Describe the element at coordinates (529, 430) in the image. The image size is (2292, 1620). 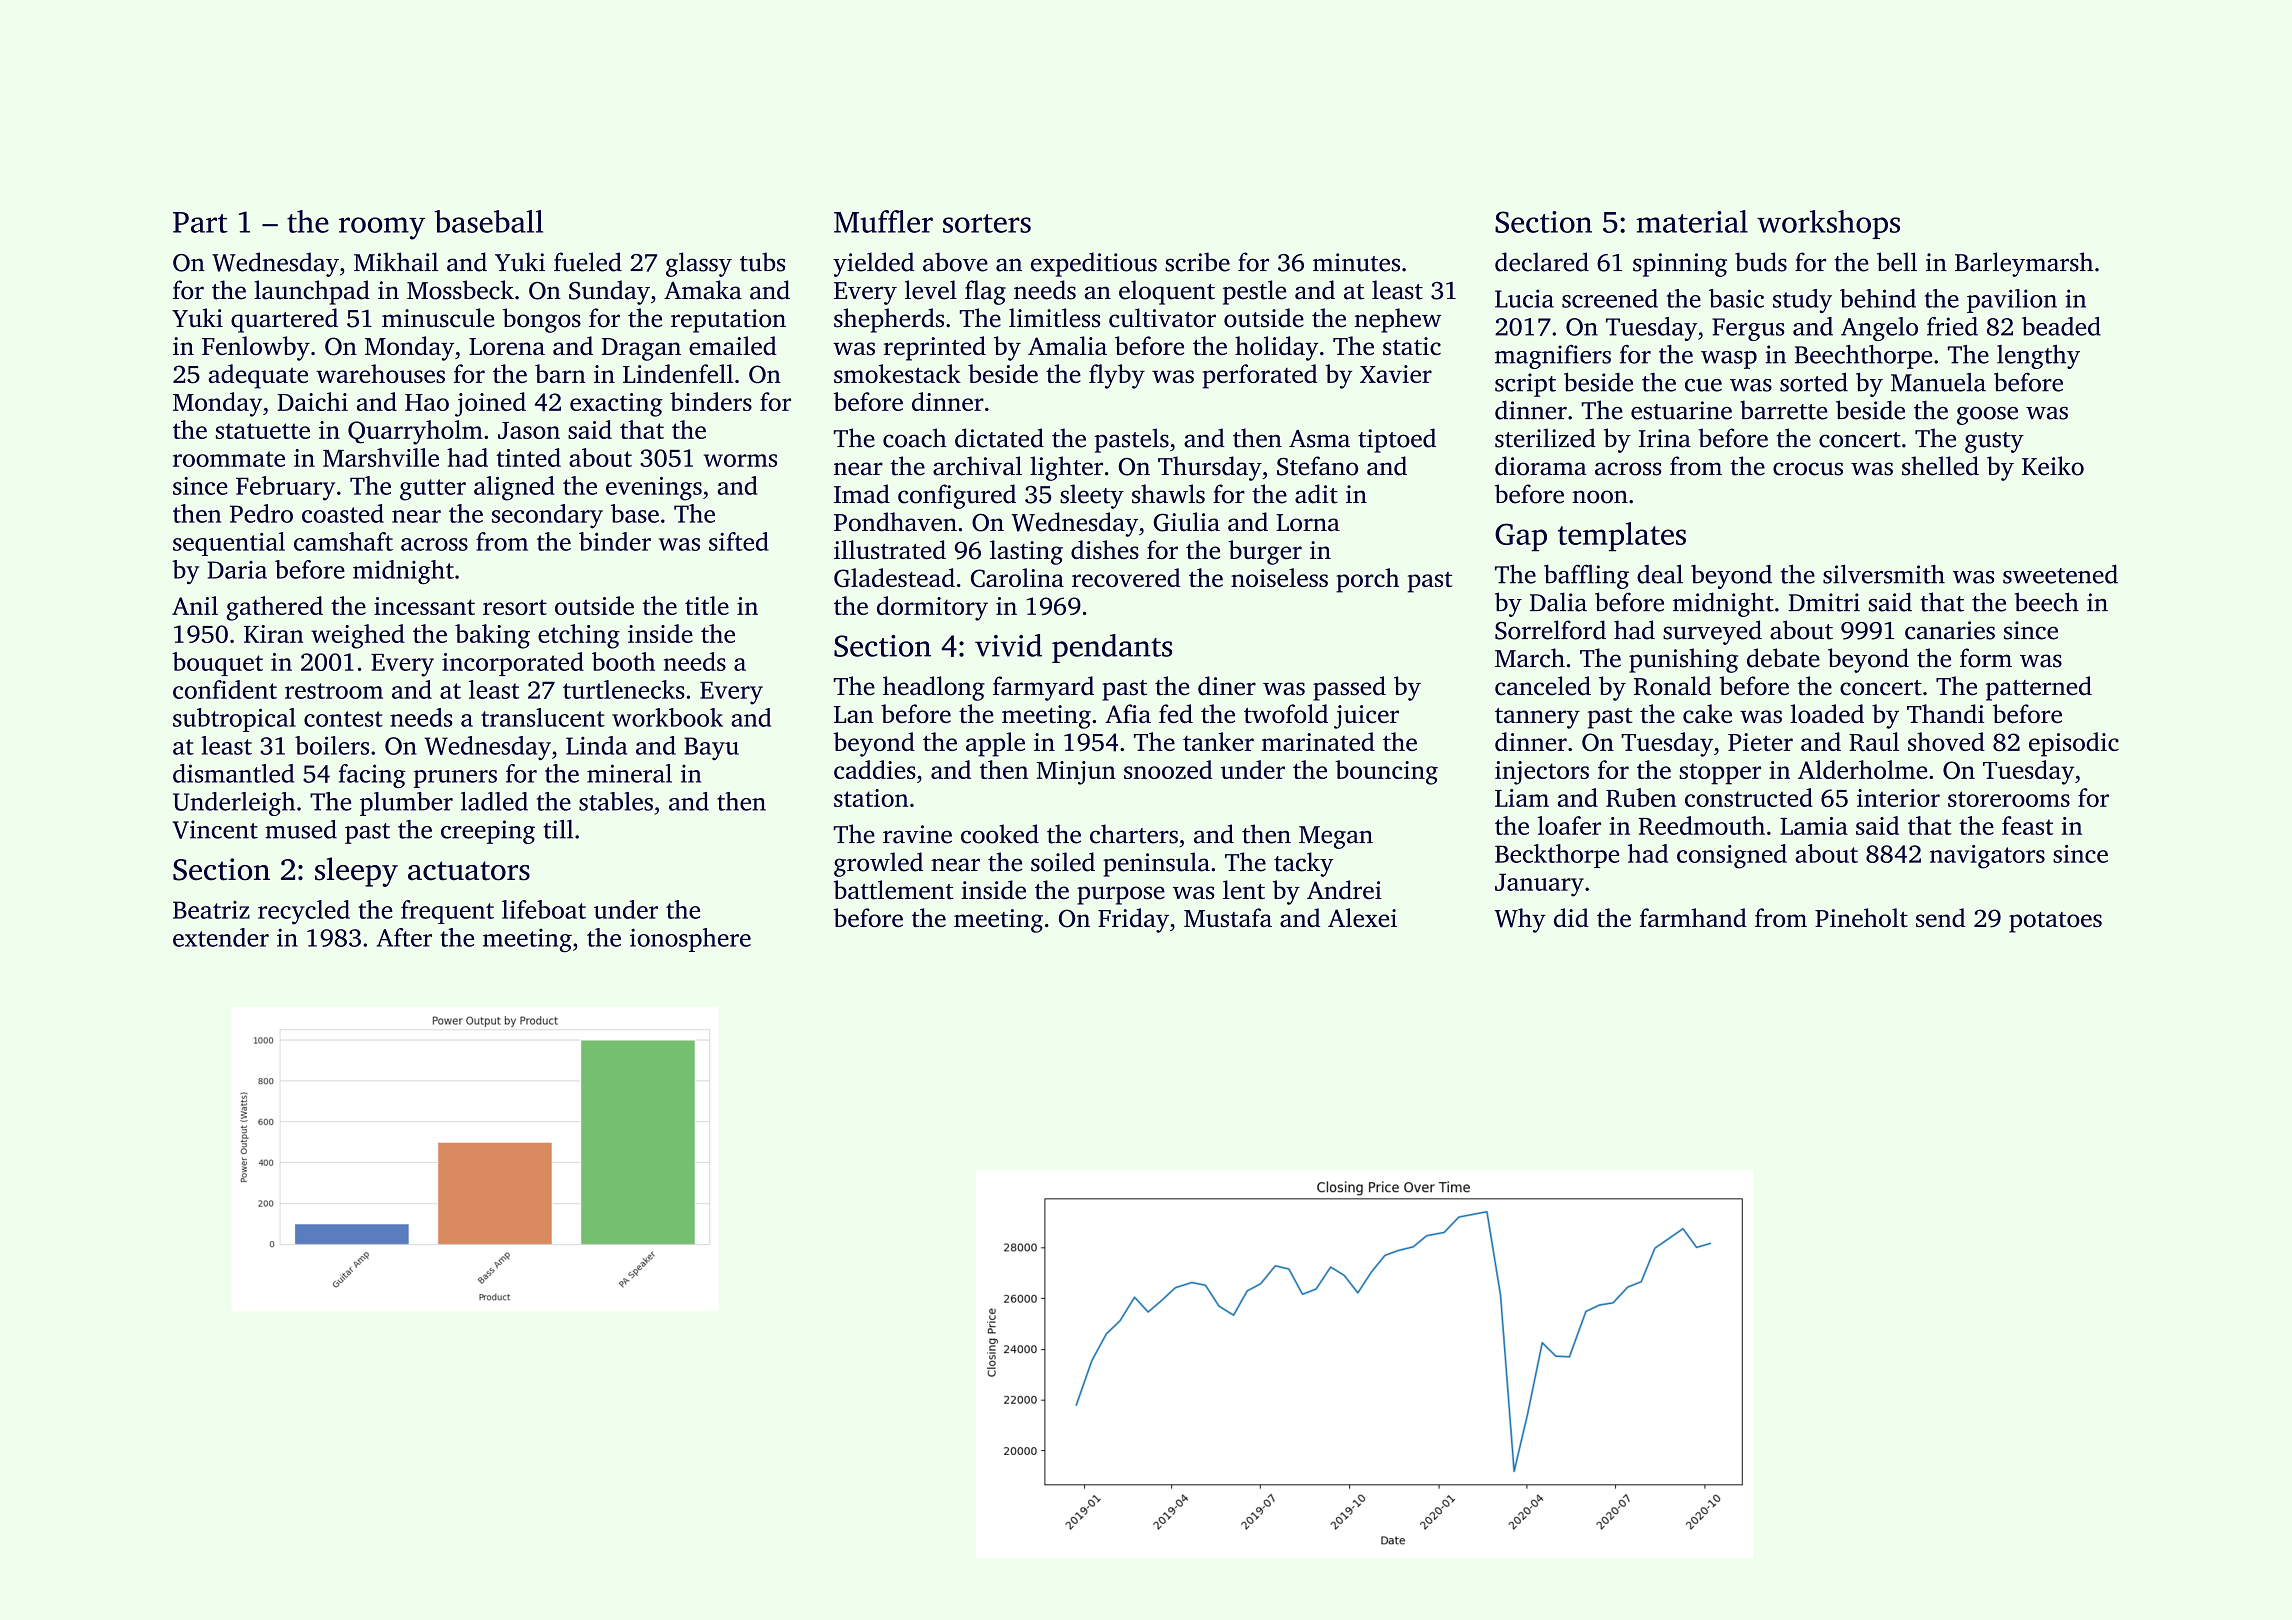
I see `Jason` at that location.
